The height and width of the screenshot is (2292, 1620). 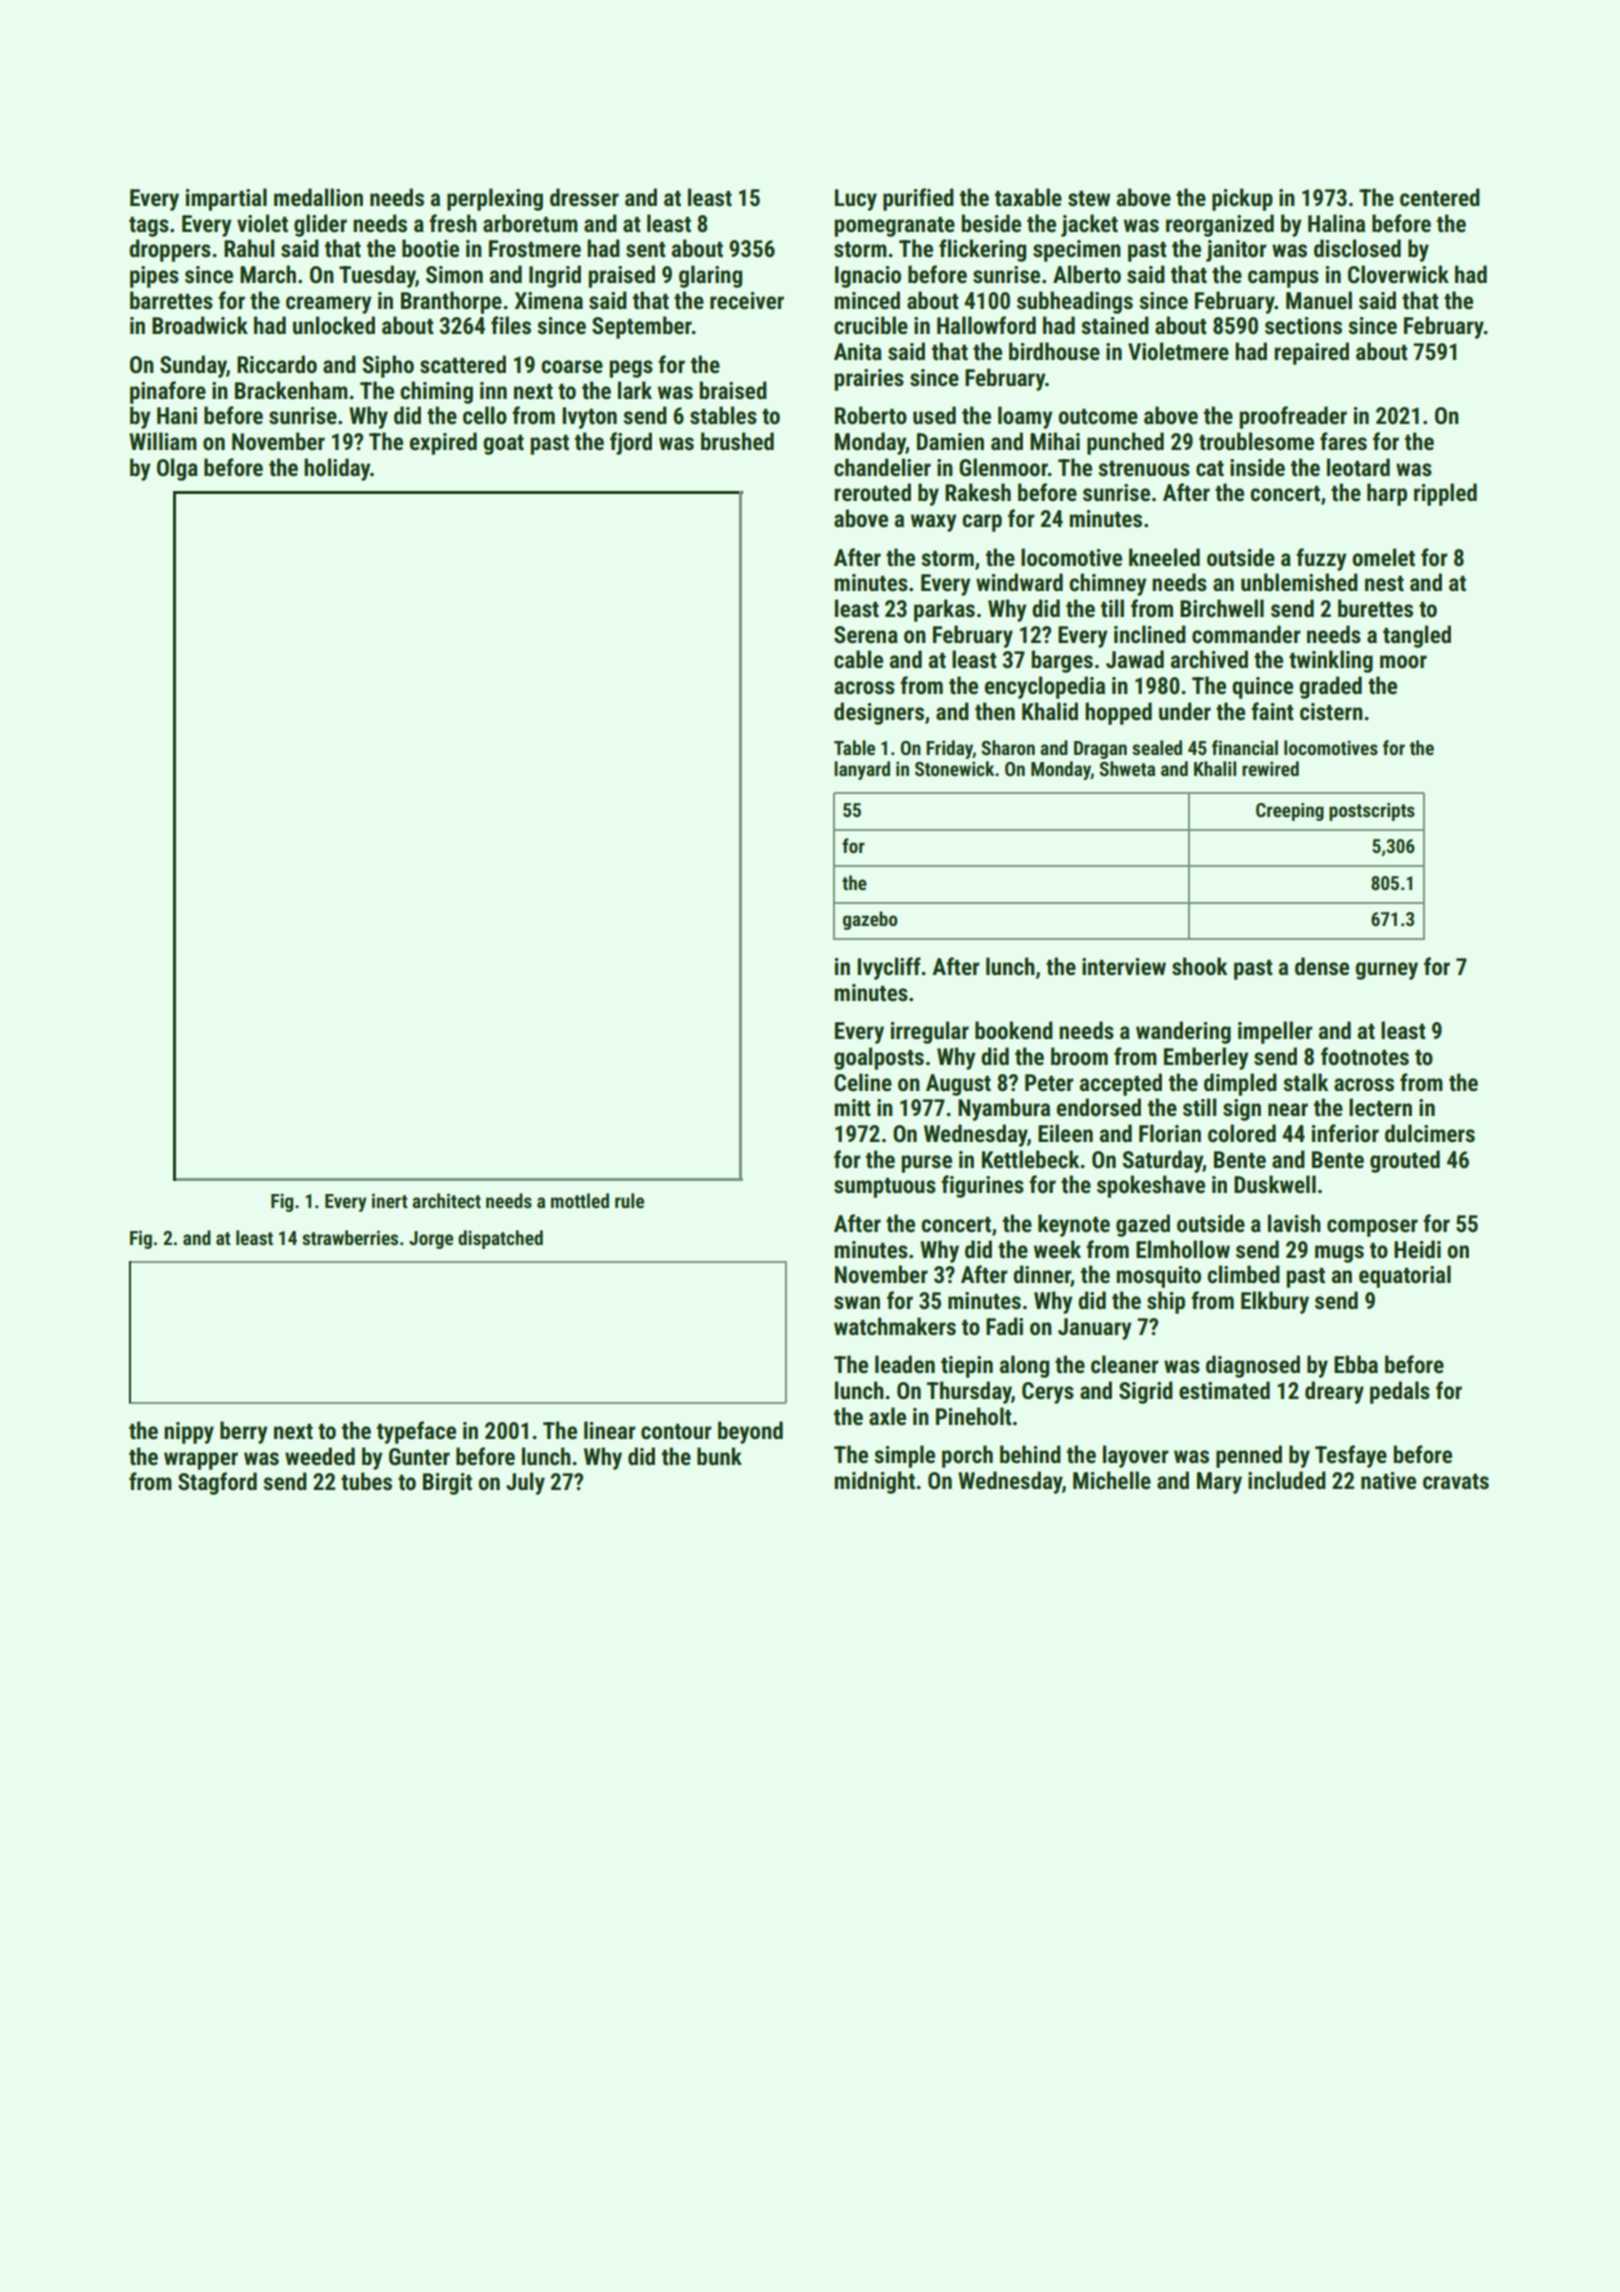 What do you see at coordinates (217, 1483) in the screenshot?
I see `Stagford` at bounding box center [217, 1483].
